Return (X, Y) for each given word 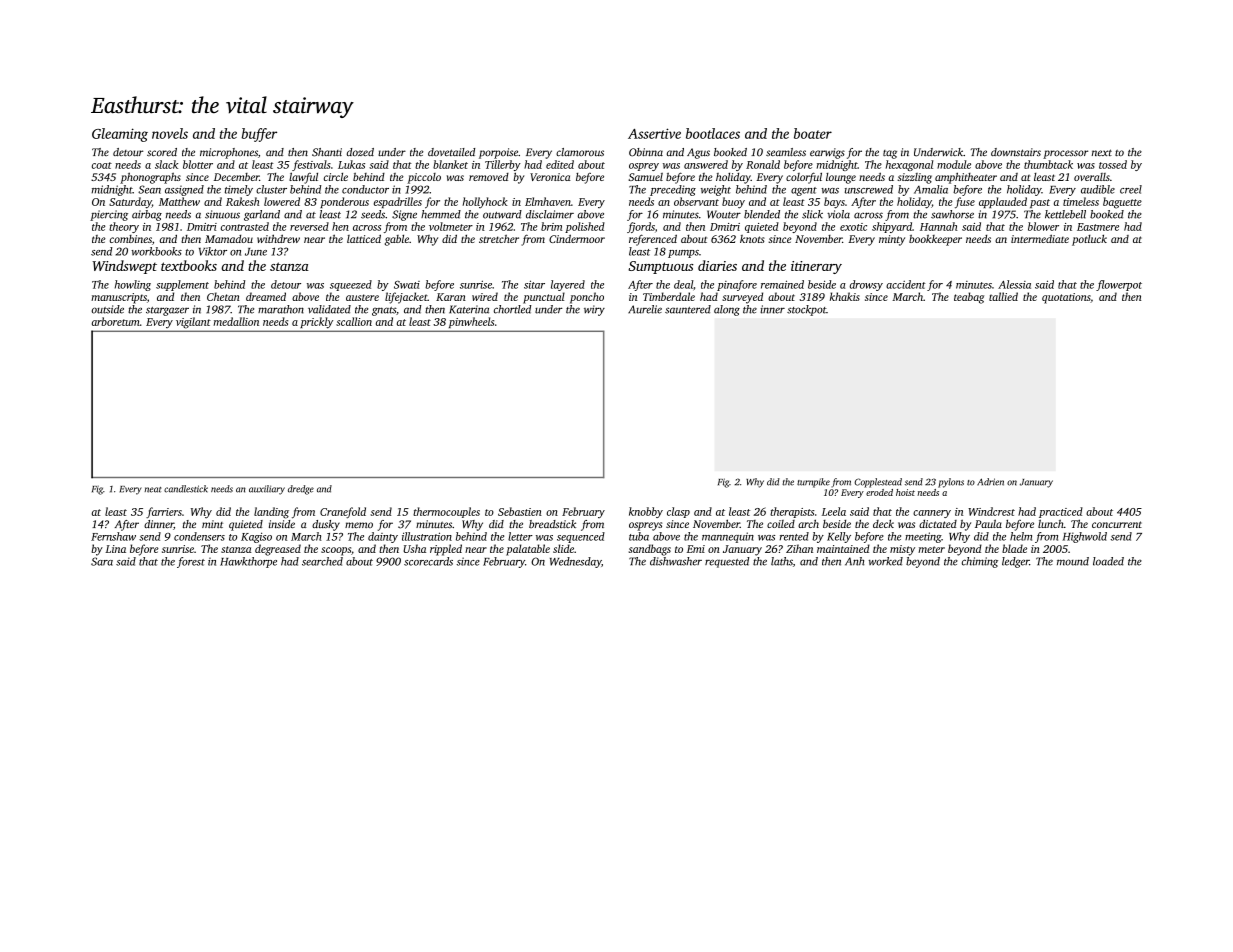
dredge (301, 490)
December (236, 177)
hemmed (441, 214)
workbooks (156, 251)
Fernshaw (113, 536)
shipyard (892, 227)
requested (727, 562)
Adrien (990, 482)
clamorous (580, 152)
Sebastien (520, 511)
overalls (1092, 177)
